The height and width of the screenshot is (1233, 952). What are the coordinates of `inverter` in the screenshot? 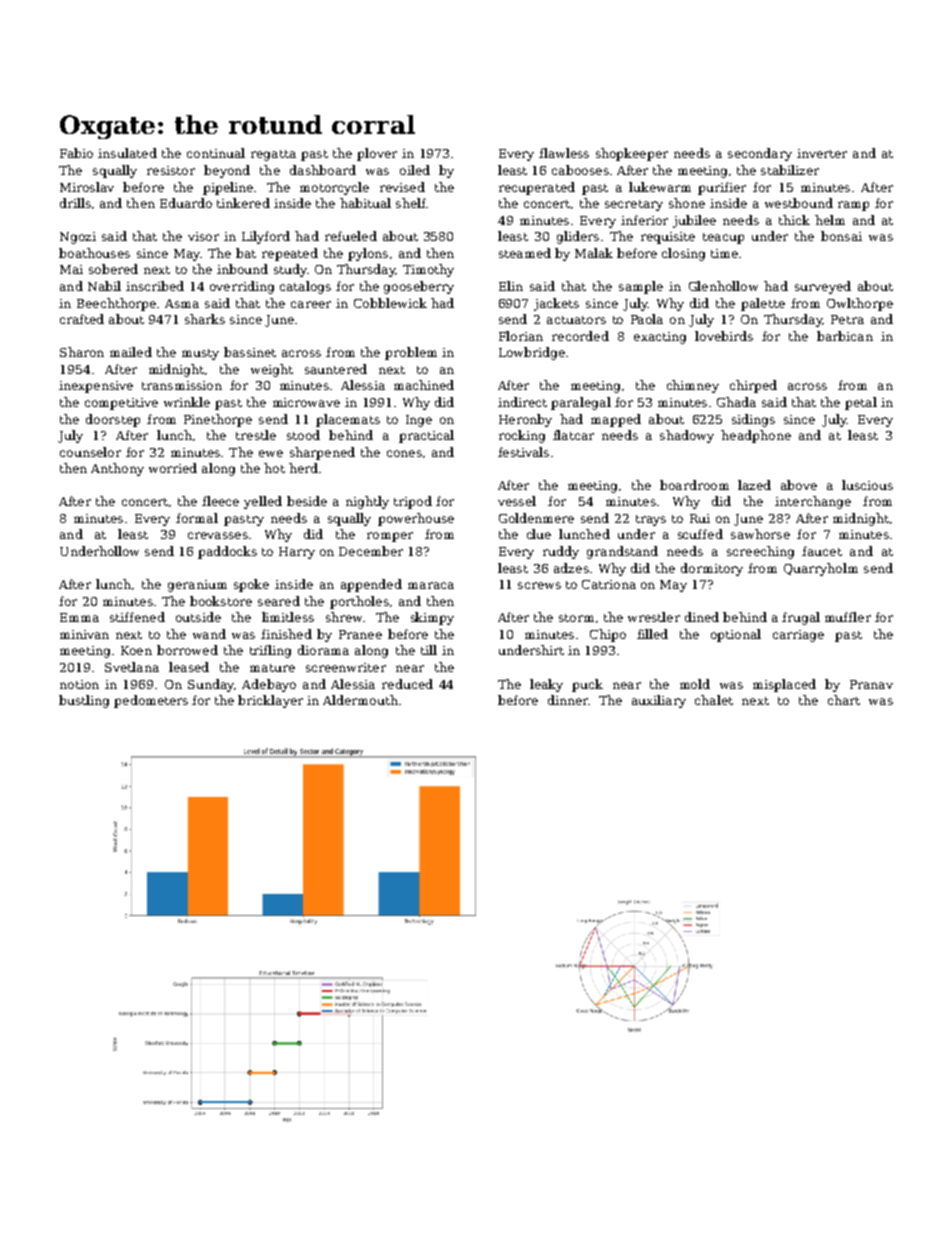 It's located at (822, 153).
